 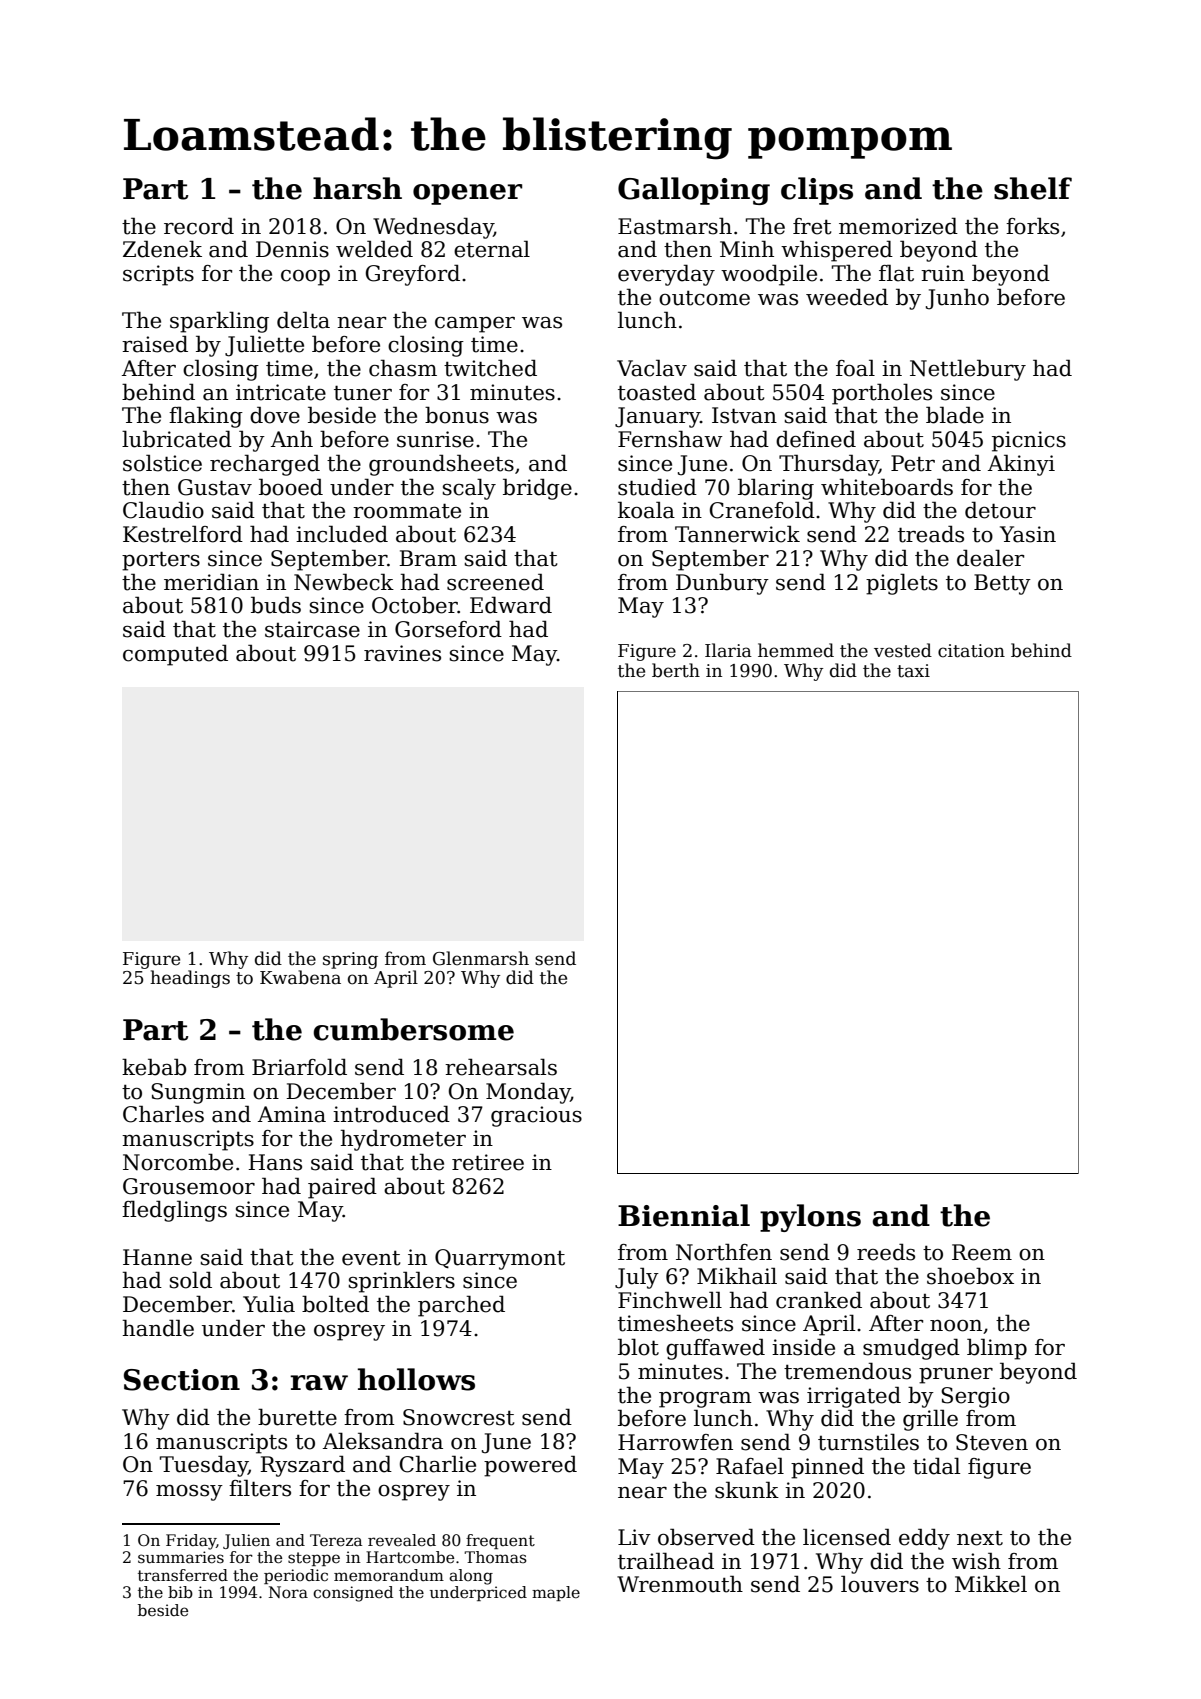 I want to click on taxi, so click(x=913, y=671).
